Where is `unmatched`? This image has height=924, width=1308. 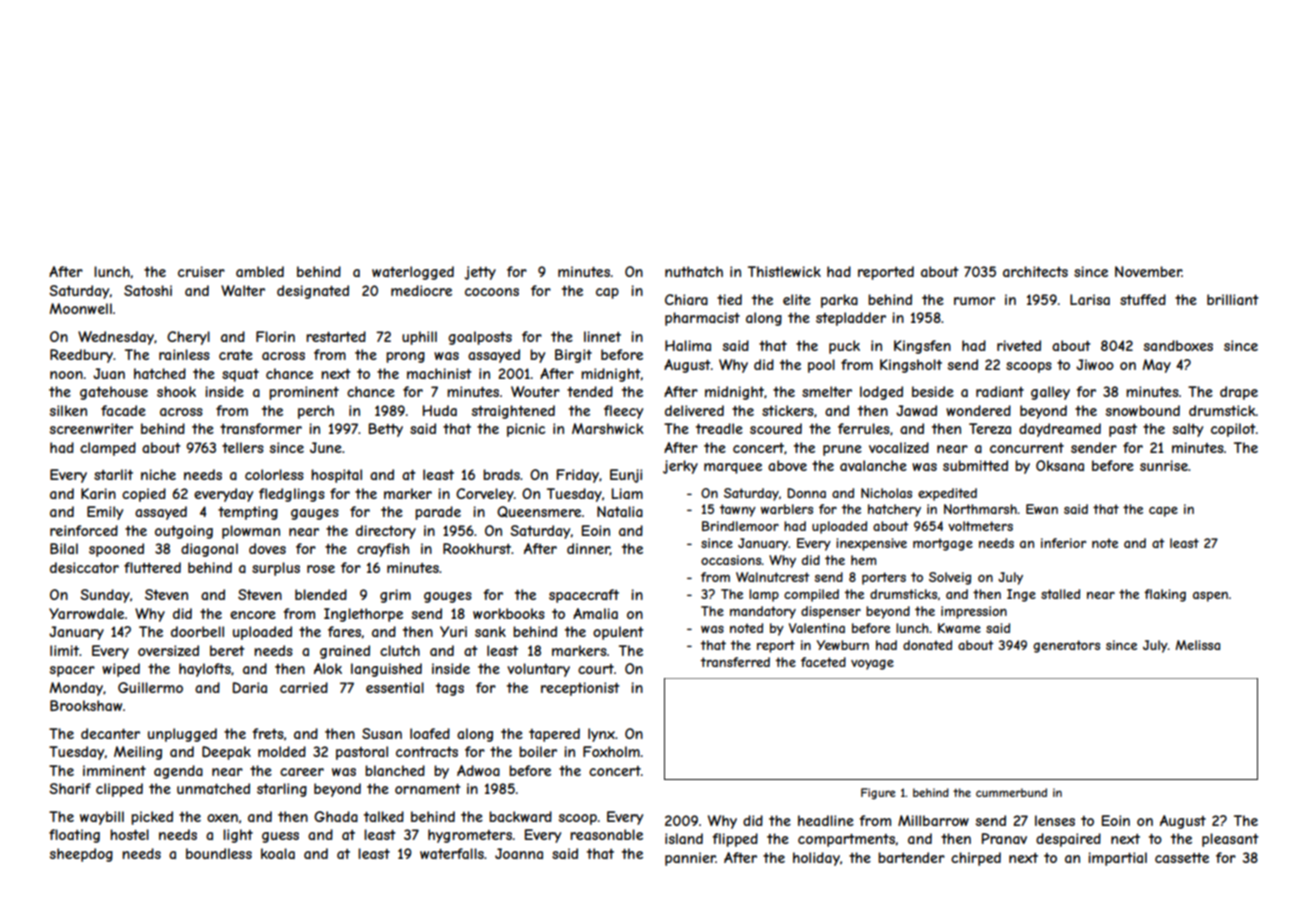
unmatched is located at coordinates (213, 788).
